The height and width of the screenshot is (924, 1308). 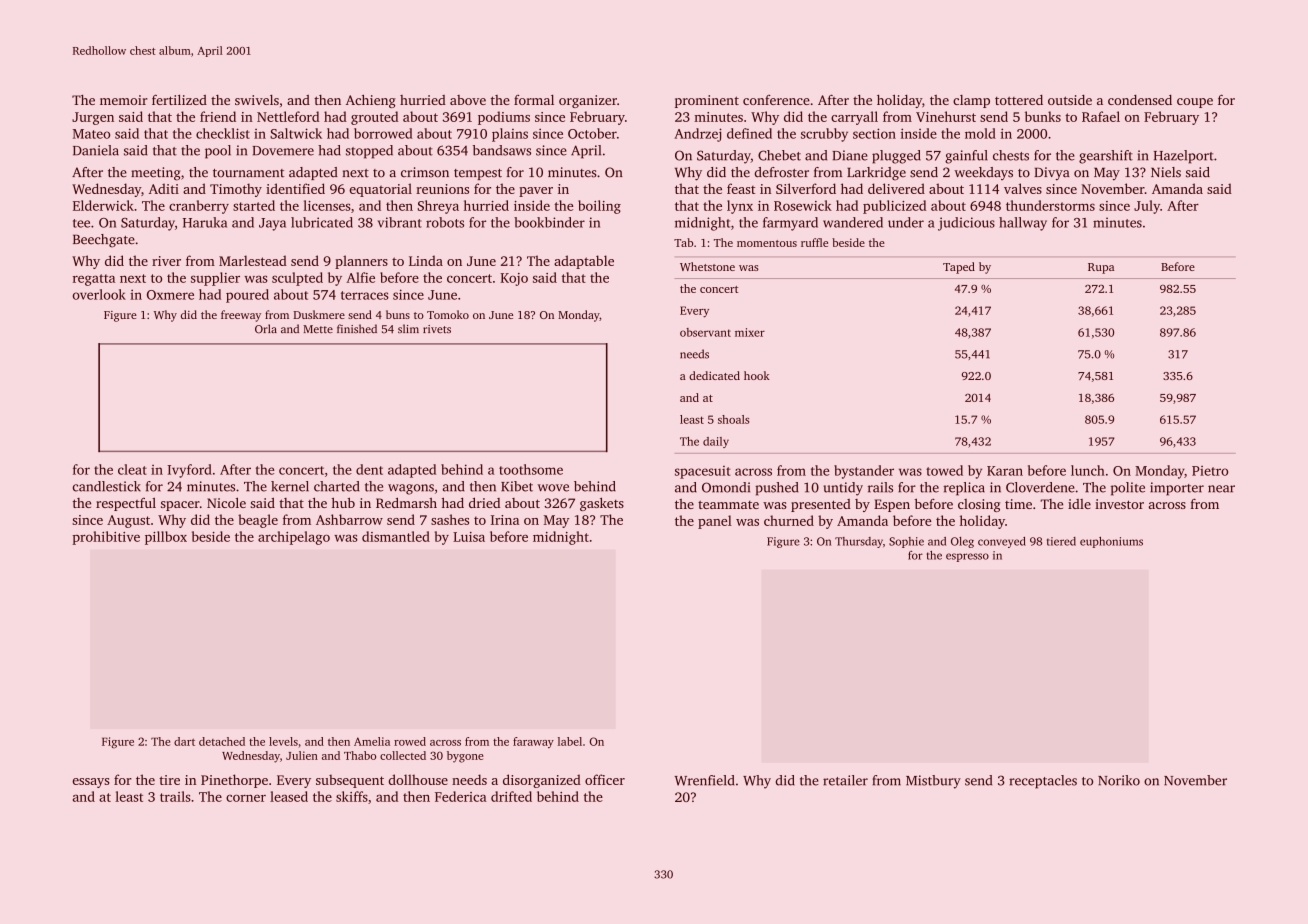 What do you see at coordinates (403, 755) in the screenshot?
I see `collected` at bounding box center [403, 755].
